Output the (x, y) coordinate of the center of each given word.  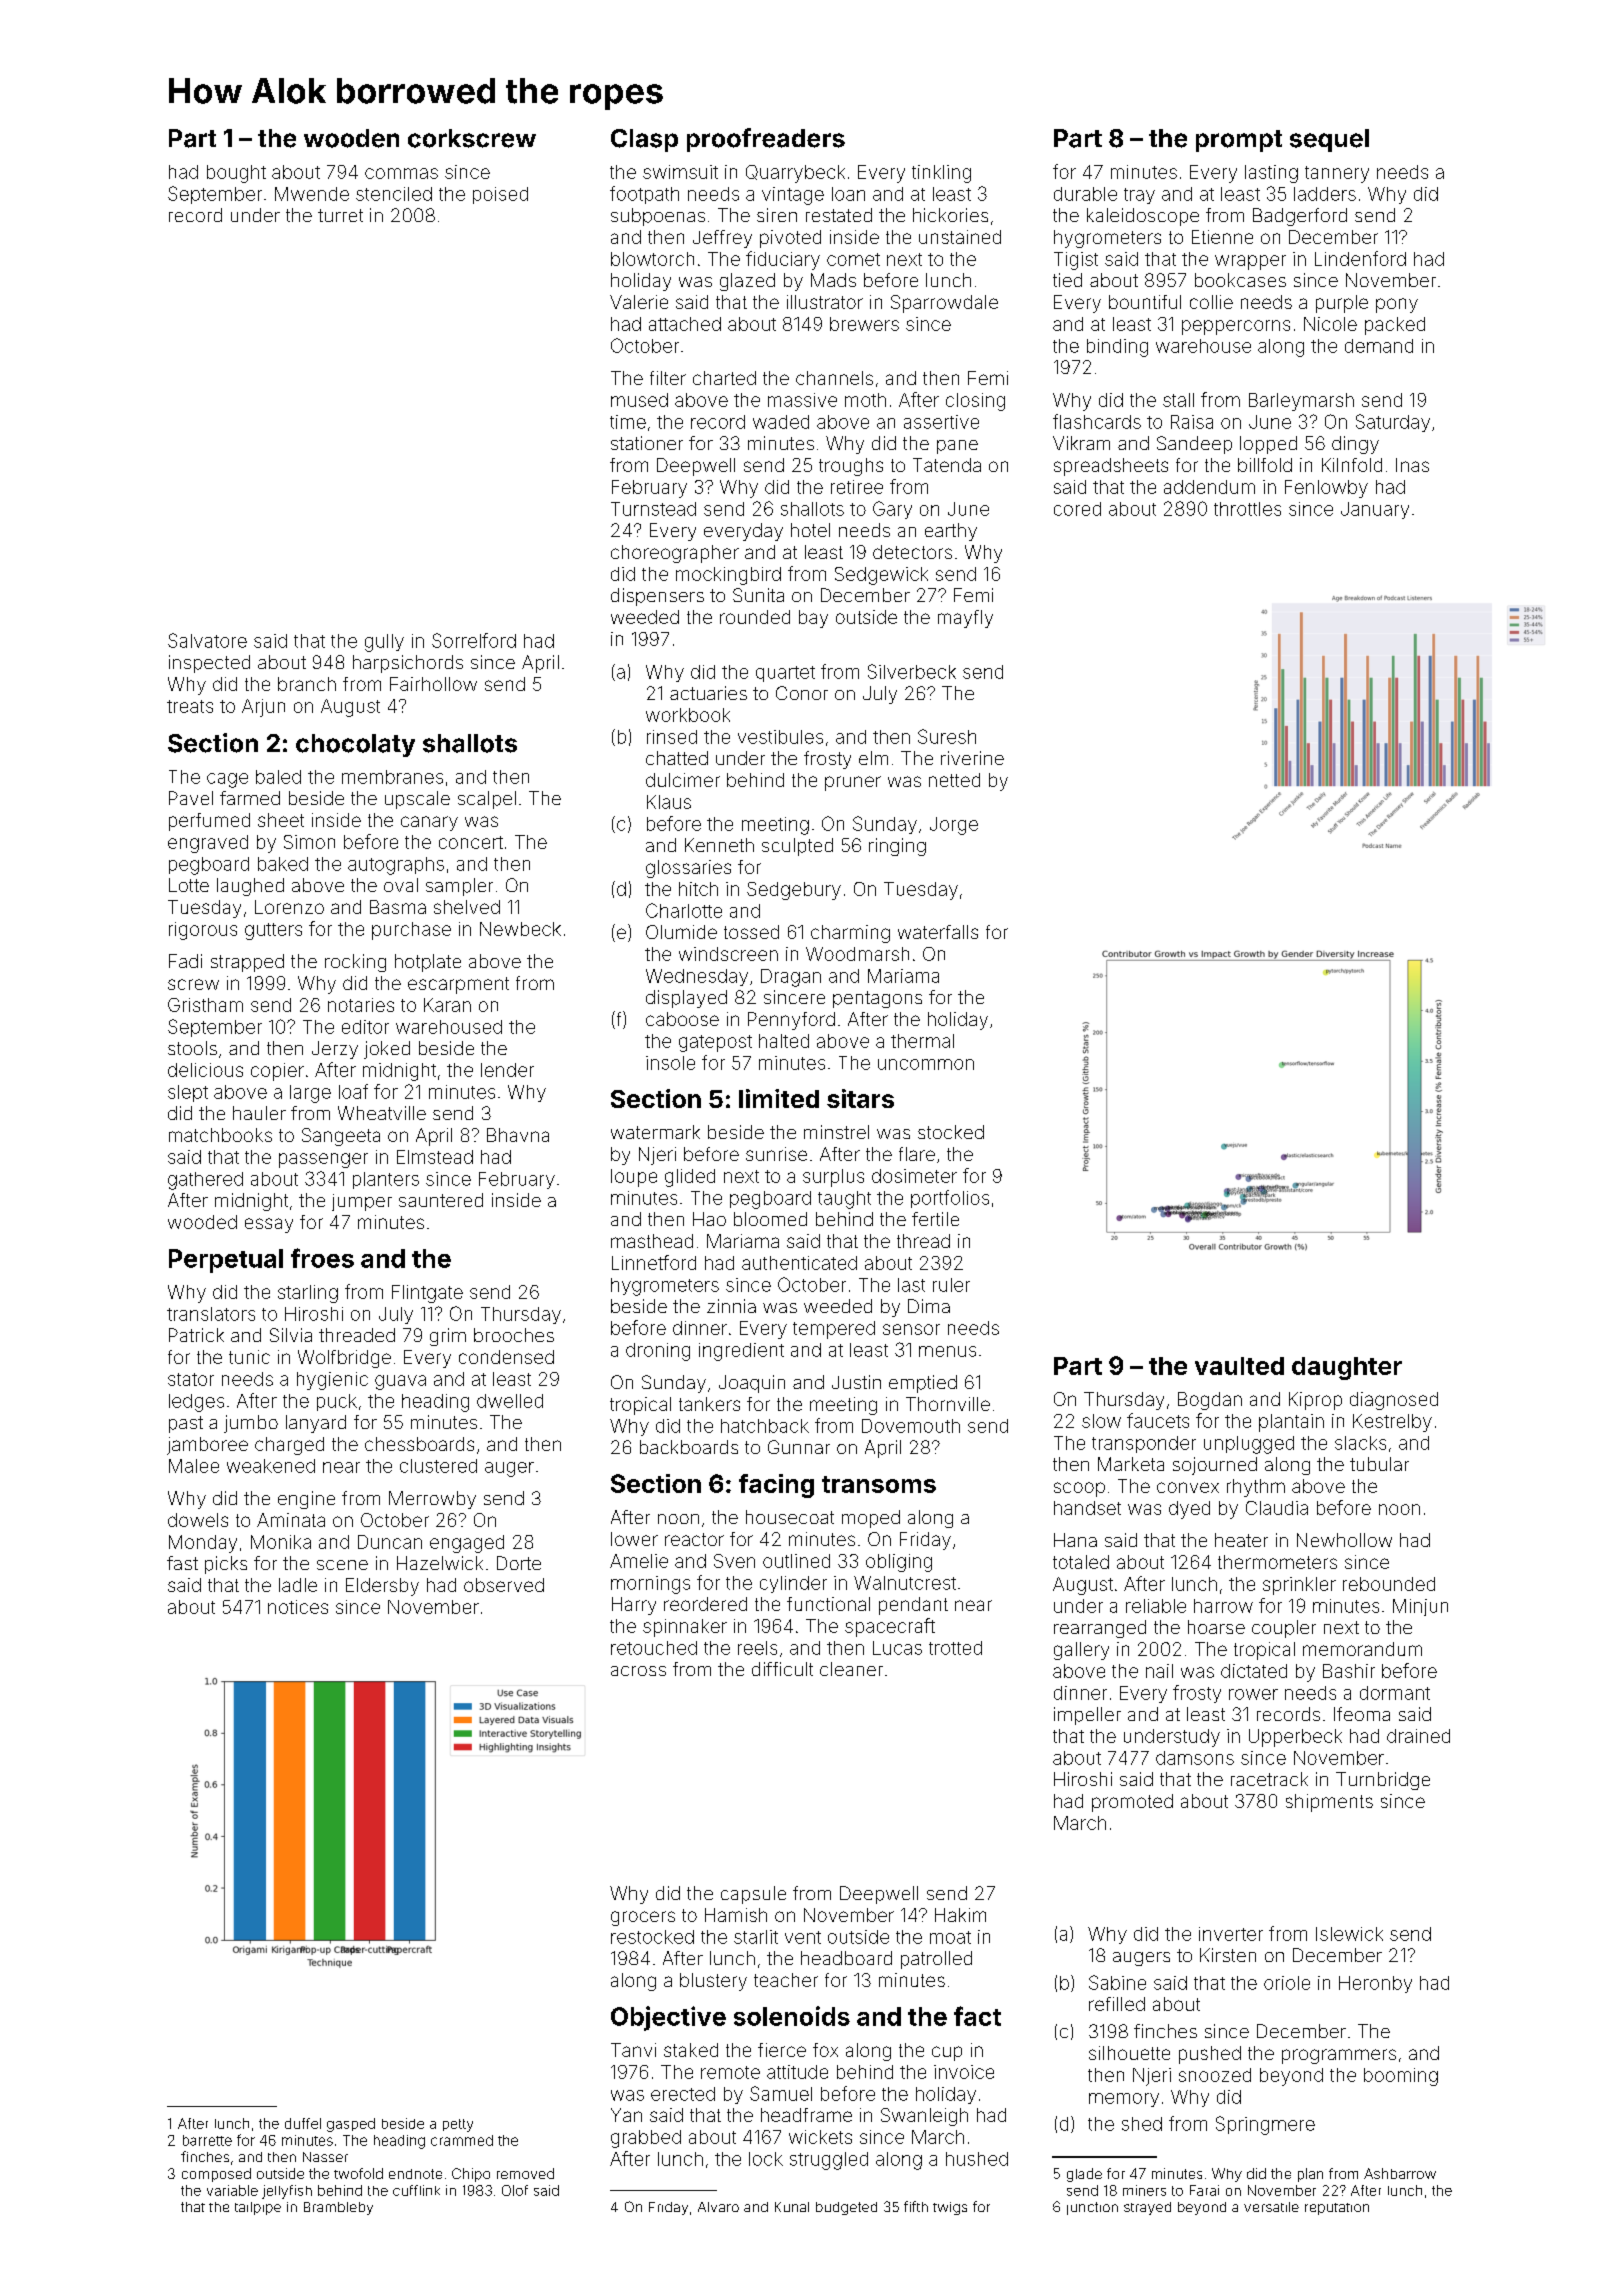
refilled (1117, 2004)
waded (781, 422)
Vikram (1081, 443)
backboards (689, 1447)
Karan (447, 1005)
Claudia (1277, 1508)
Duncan (390, 1542)
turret (340, 215)
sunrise (776, 1154)
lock (766, 2159)
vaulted (1239, 1366)
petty (458, 2125)
